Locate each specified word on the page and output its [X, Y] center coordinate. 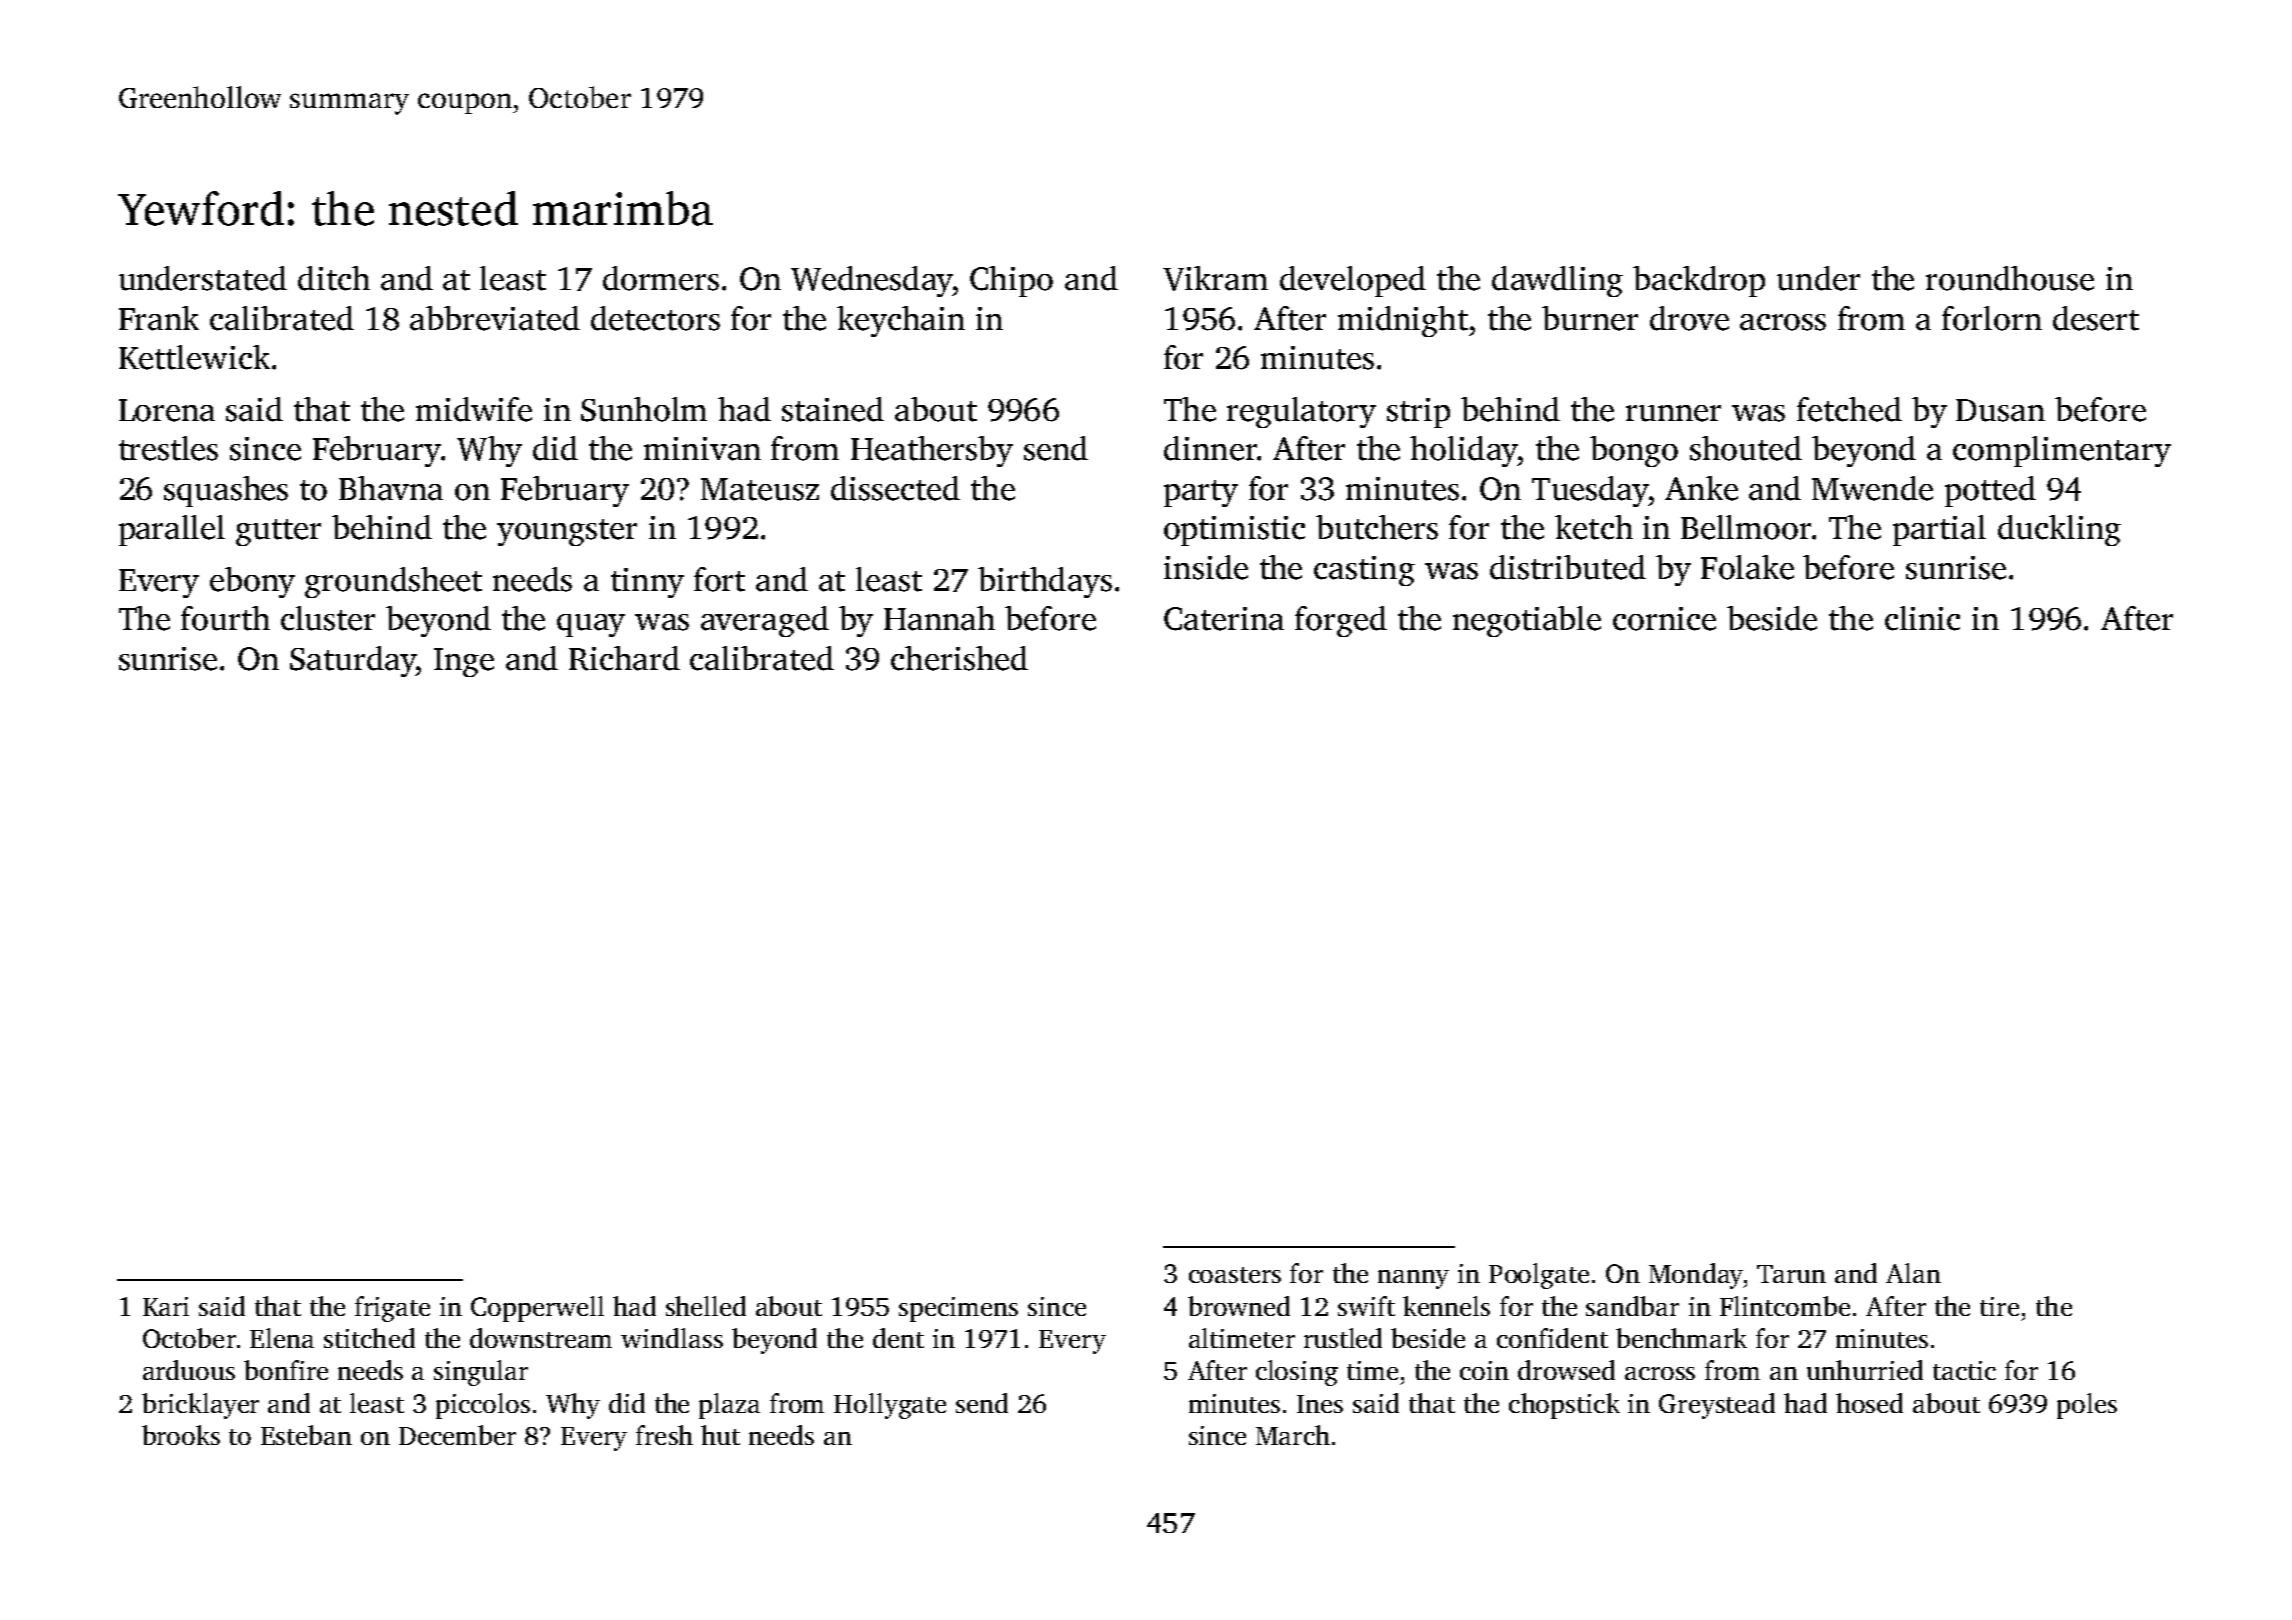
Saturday [353, 661]
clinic [1922, 618]
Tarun [1791, 1274]
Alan [1913, 1273]
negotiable [1527, 621]
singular [481, 1373]
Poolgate [1539, 1276]
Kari [166, 1306]
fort [719, 579]
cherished [959, 658]
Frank [159, 318]
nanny [1413, 1279]
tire [1999, 1306]
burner [1590, 318]
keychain [901, 321]
